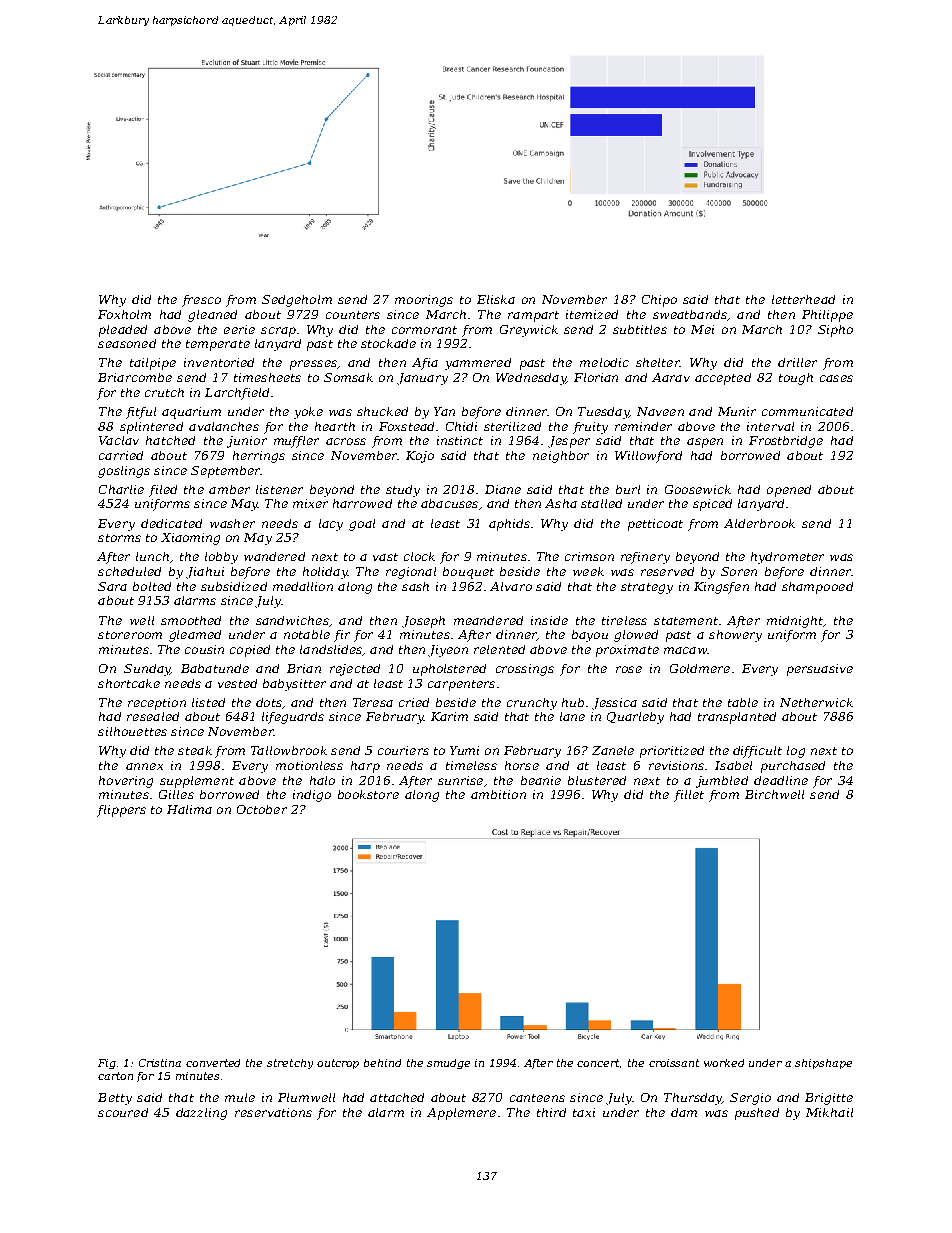 This screenshot has height=1233, width=952. Describe the element at coordinates (189, 809) in the screenshot. I see `Halima` at that location.
